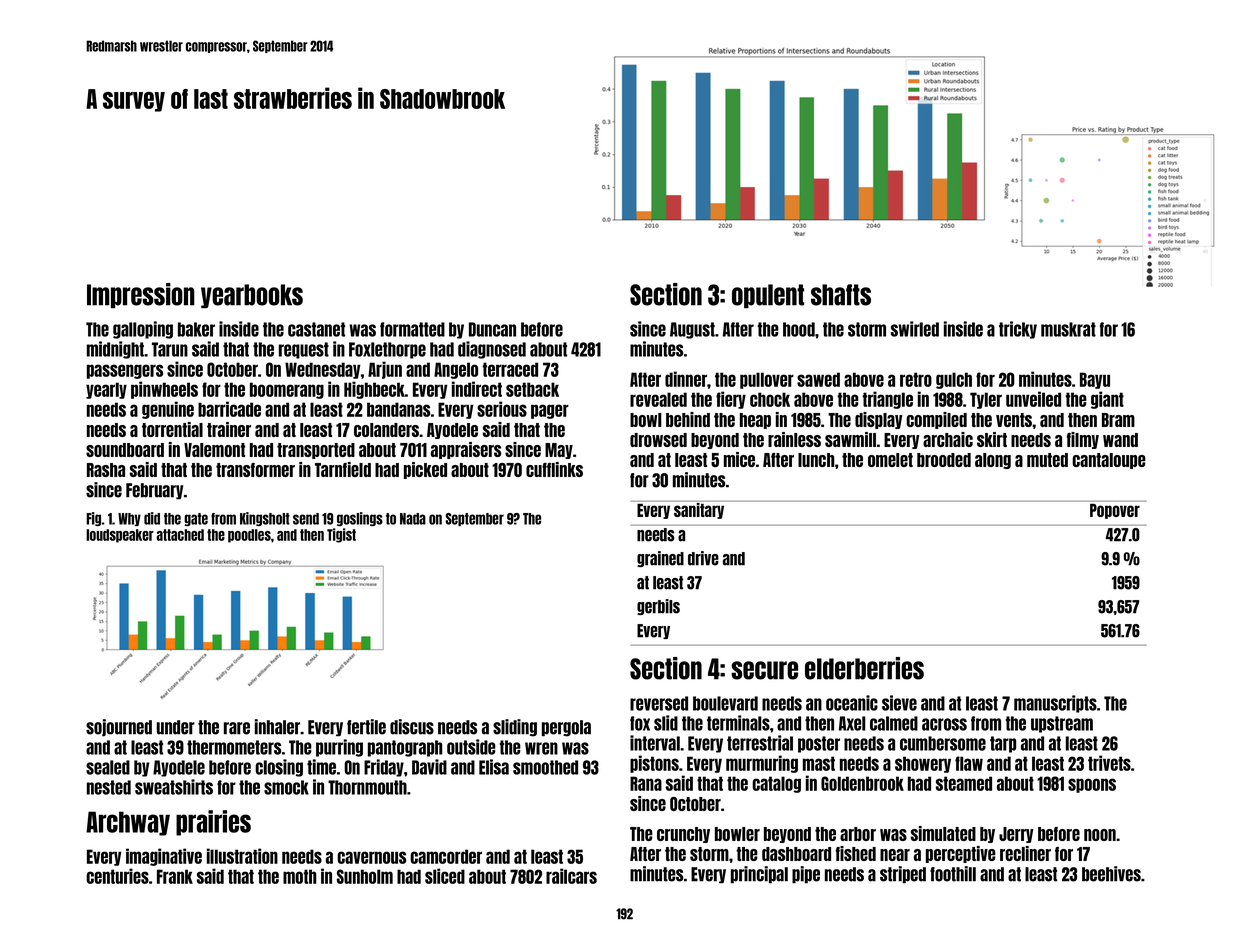  Describe the element at coordinates (703, 558) in the image. I see `drive` at that location.
